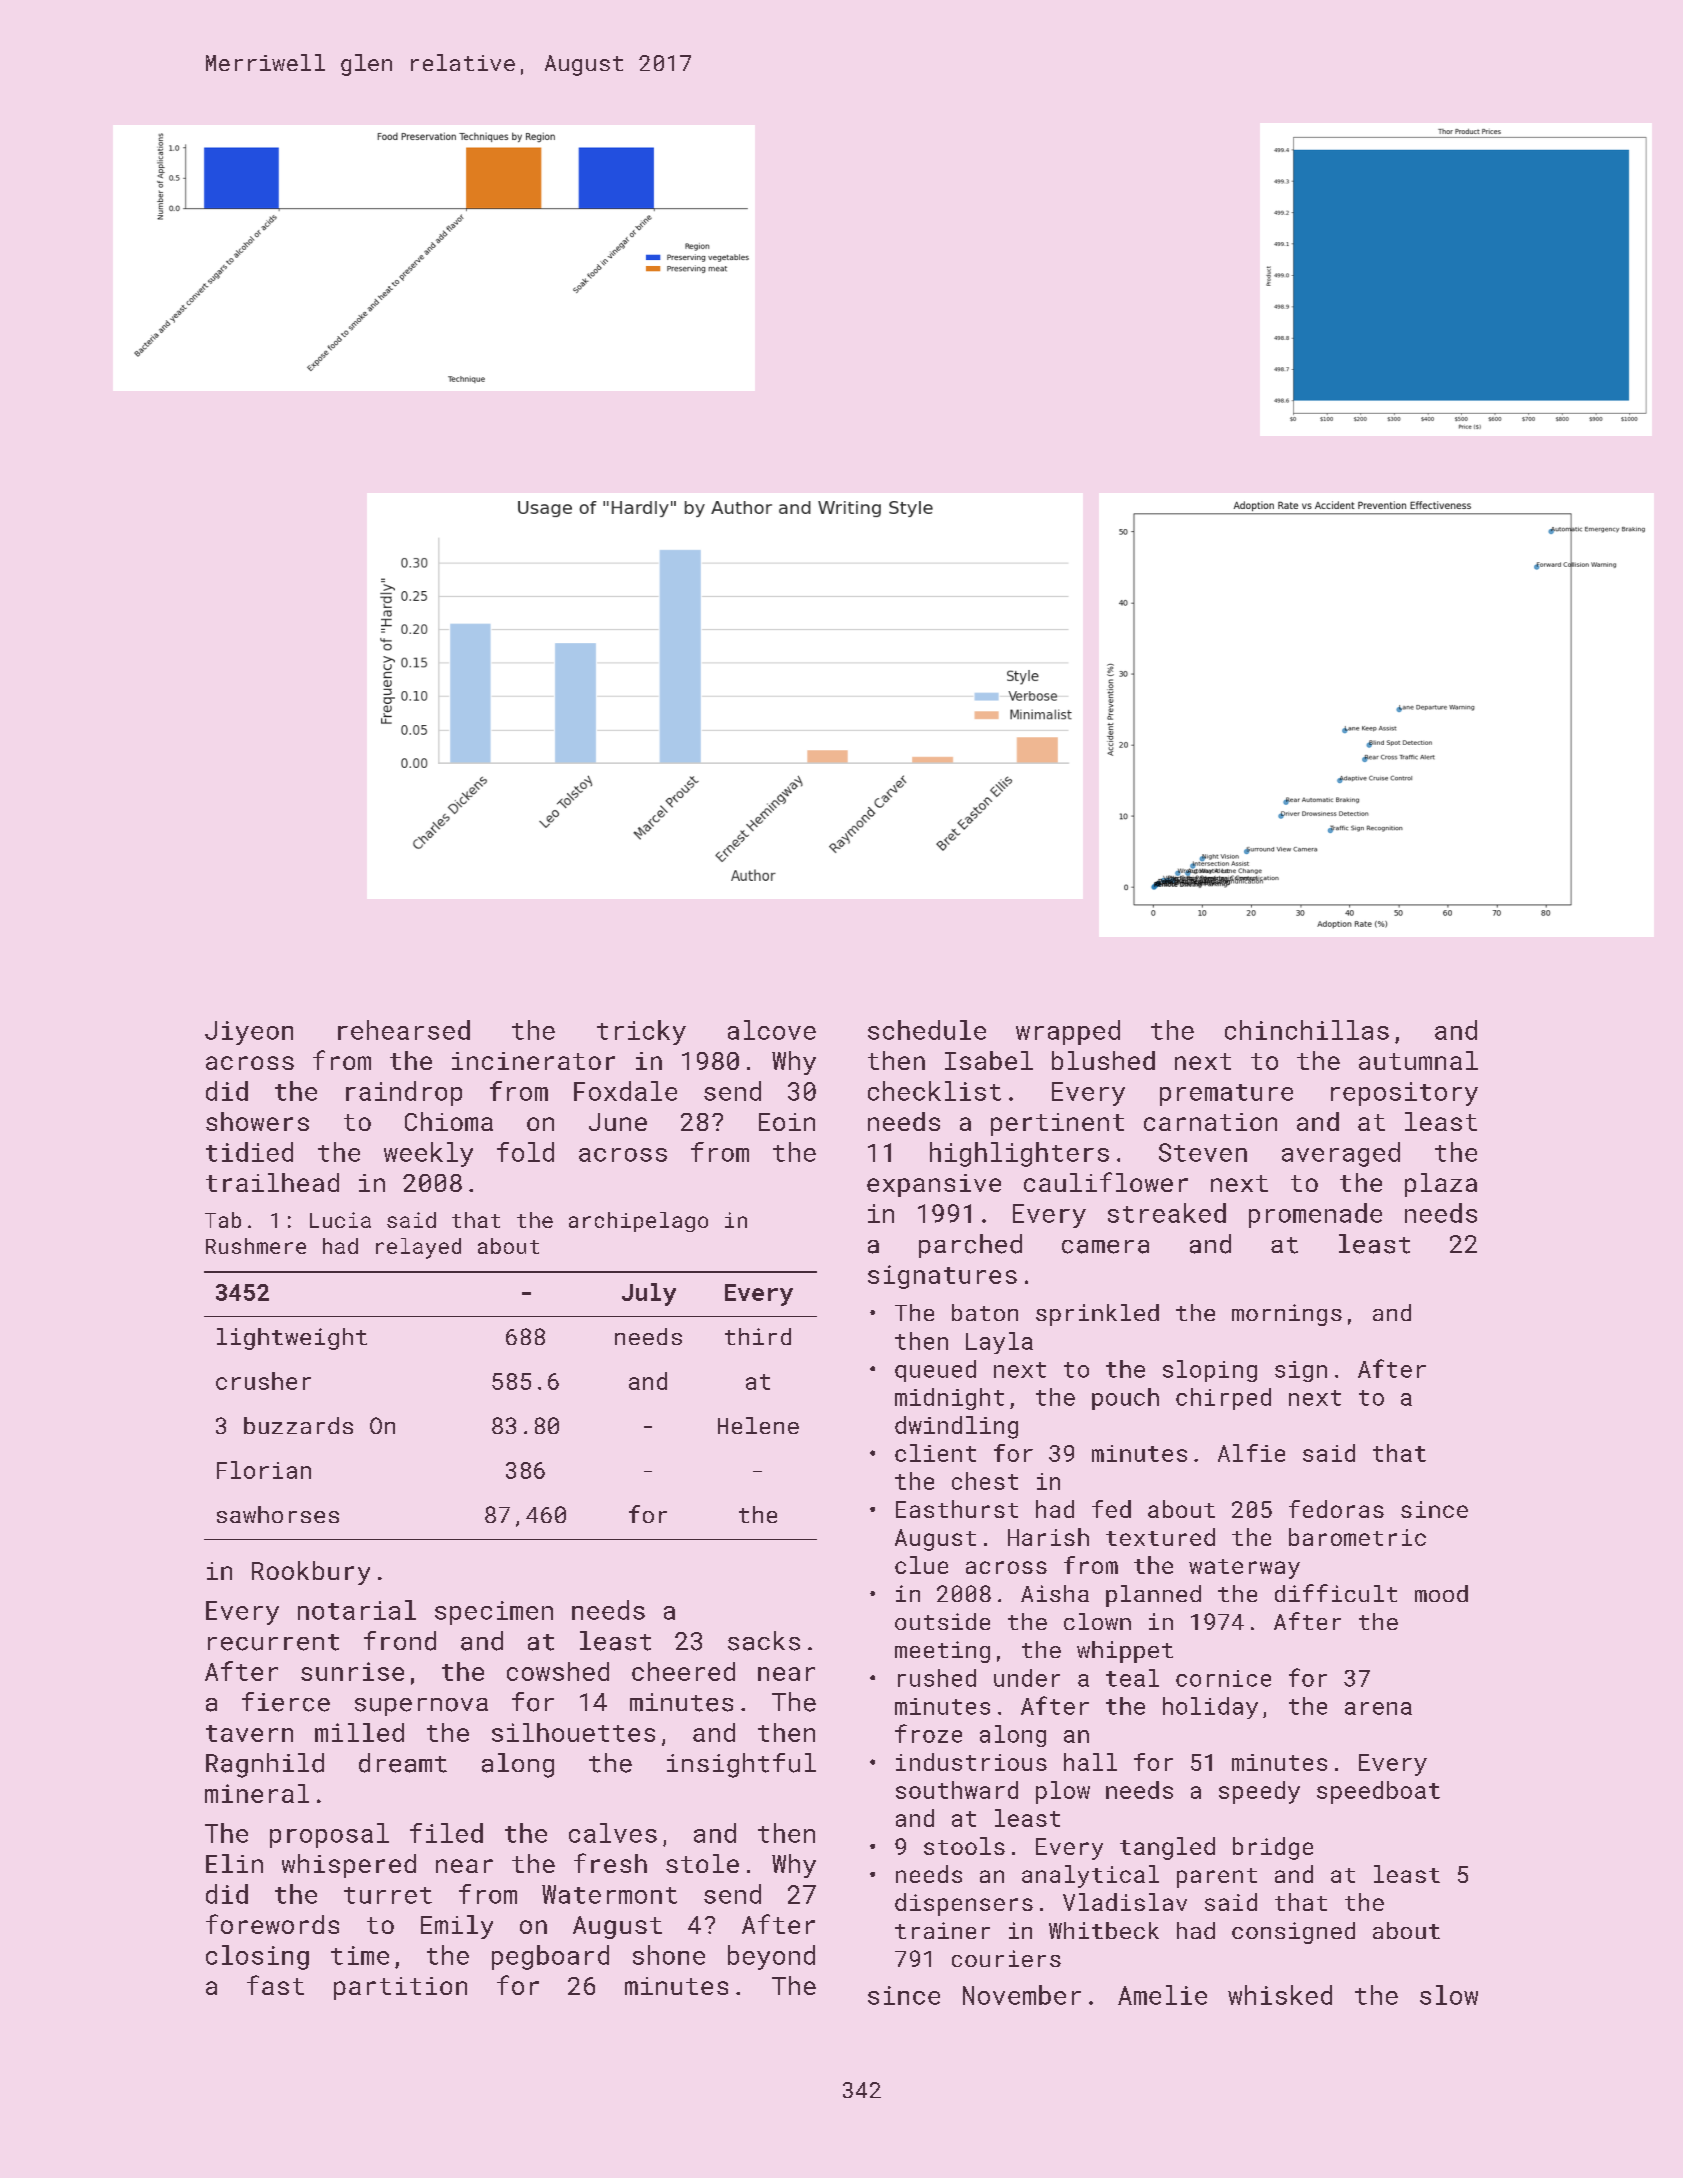 The width and height of the screenshot is (1683, 2178). Describe the element at coordinates (234, 1863) in the screenshot. I see `Elin` at that location.
